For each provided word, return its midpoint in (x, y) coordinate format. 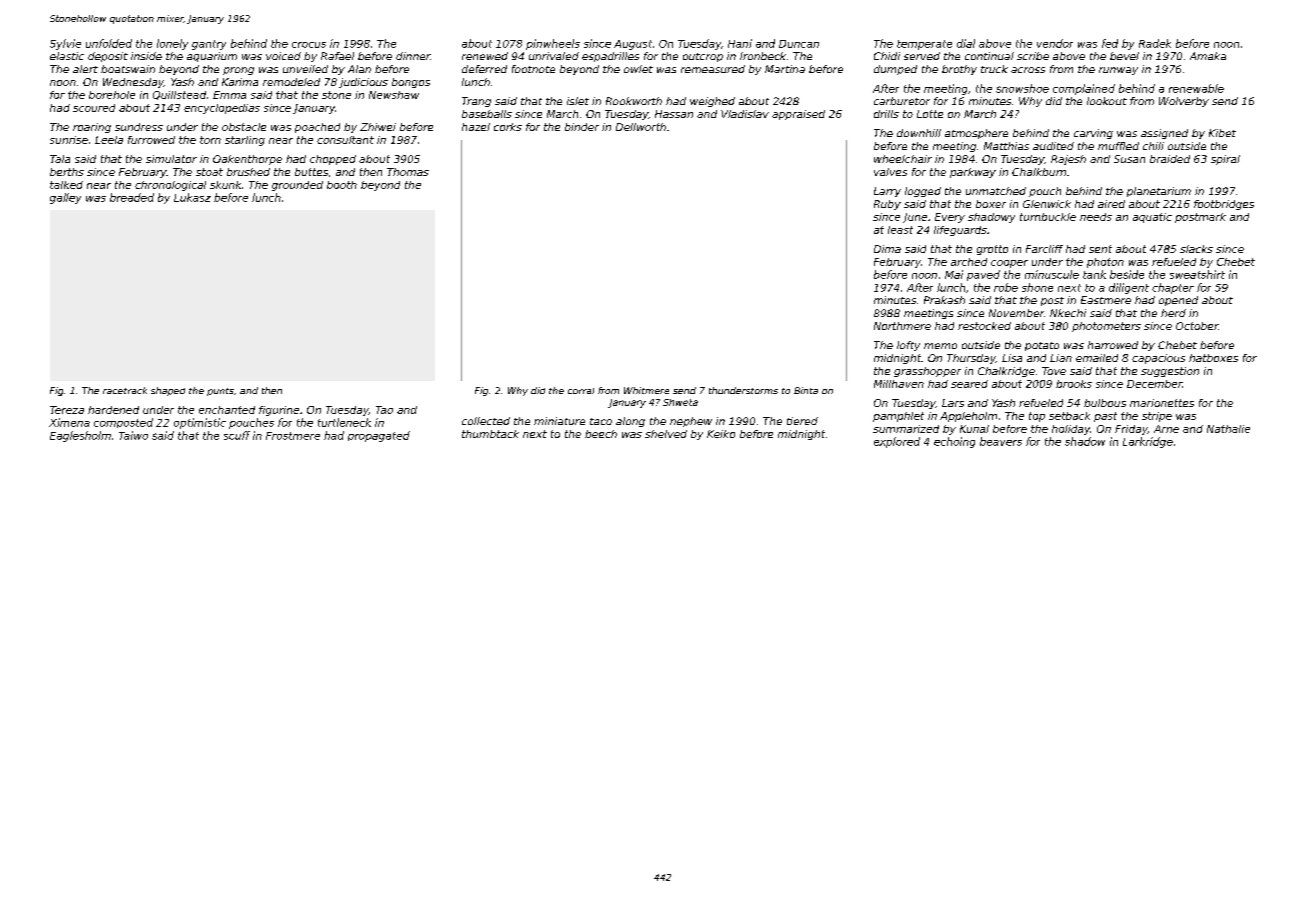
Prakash (944, 300)
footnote (533, 69)
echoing (954, 442)
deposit (108, 57)
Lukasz (192, 197)
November (1016, 313)
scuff (237, 435)
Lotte (930, 114)
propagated (379, 436)
